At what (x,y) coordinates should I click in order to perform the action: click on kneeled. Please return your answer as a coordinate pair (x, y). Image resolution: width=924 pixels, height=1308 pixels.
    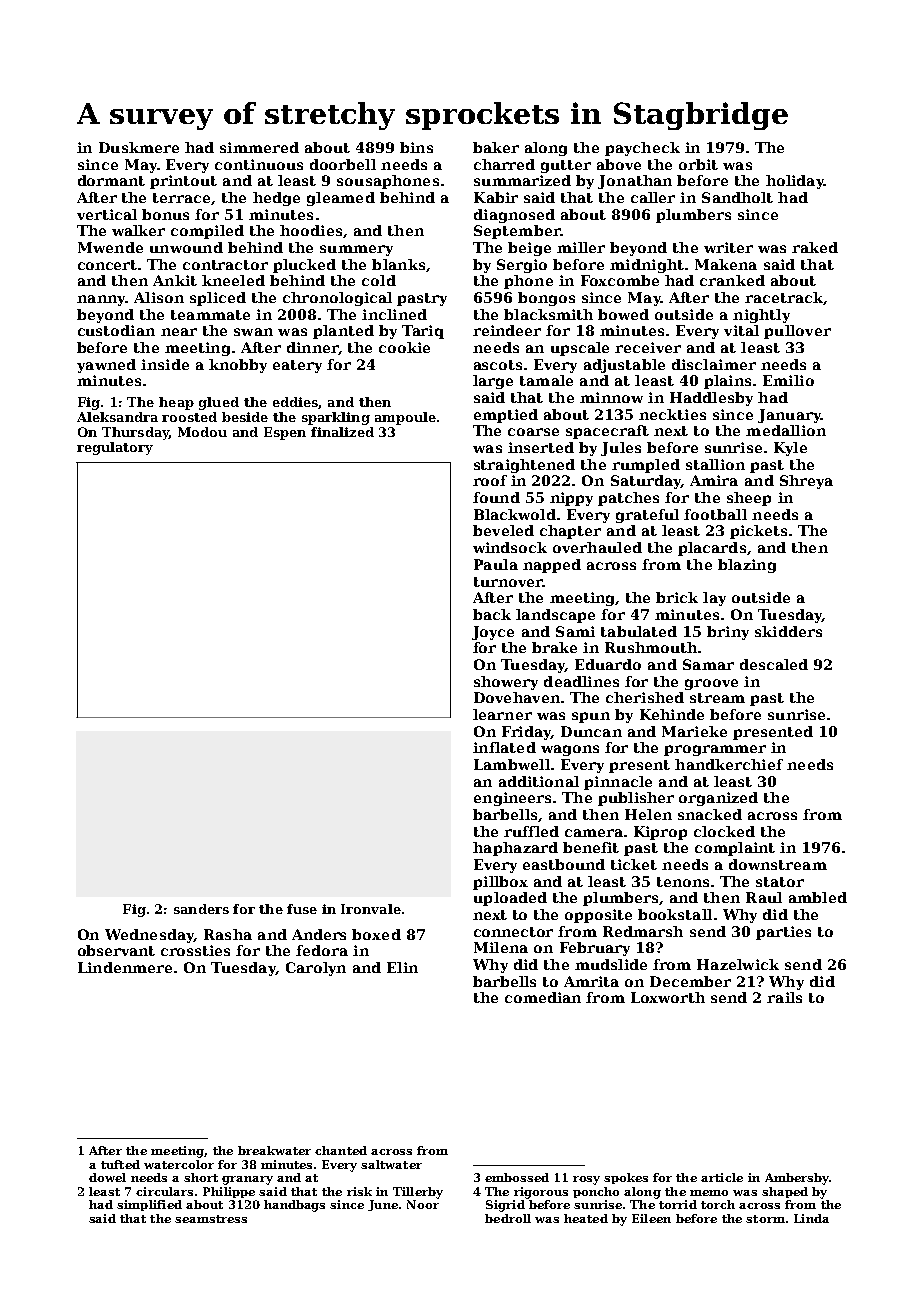
    Looking at the image, I should click on (233, 280).
